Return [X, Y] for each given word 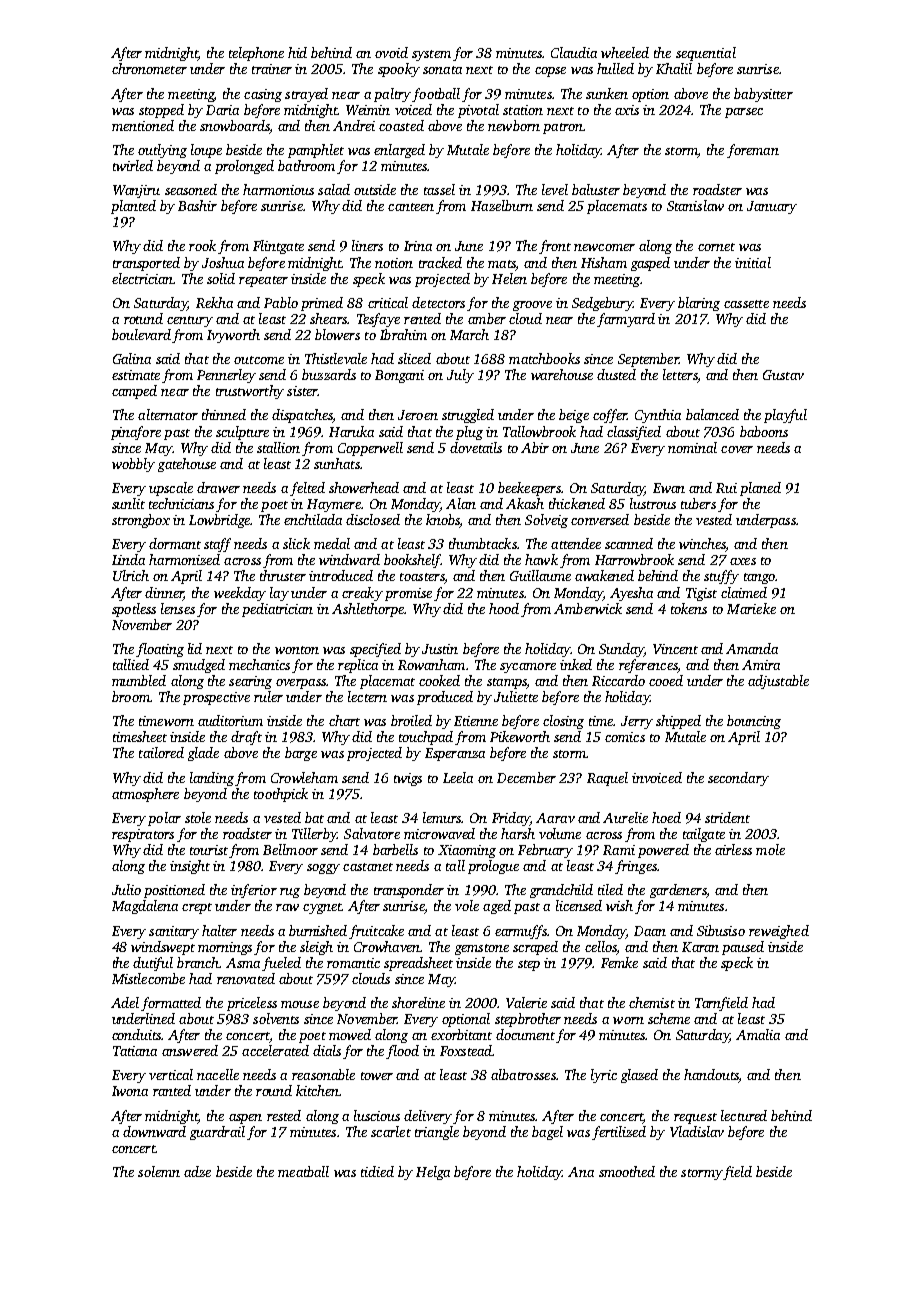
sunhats [337, 463]
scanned [629, 543]
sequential [706, 54]
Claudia [574, 52]
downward [154, 1131]
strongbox [141, 521]
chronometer [149, 68]
